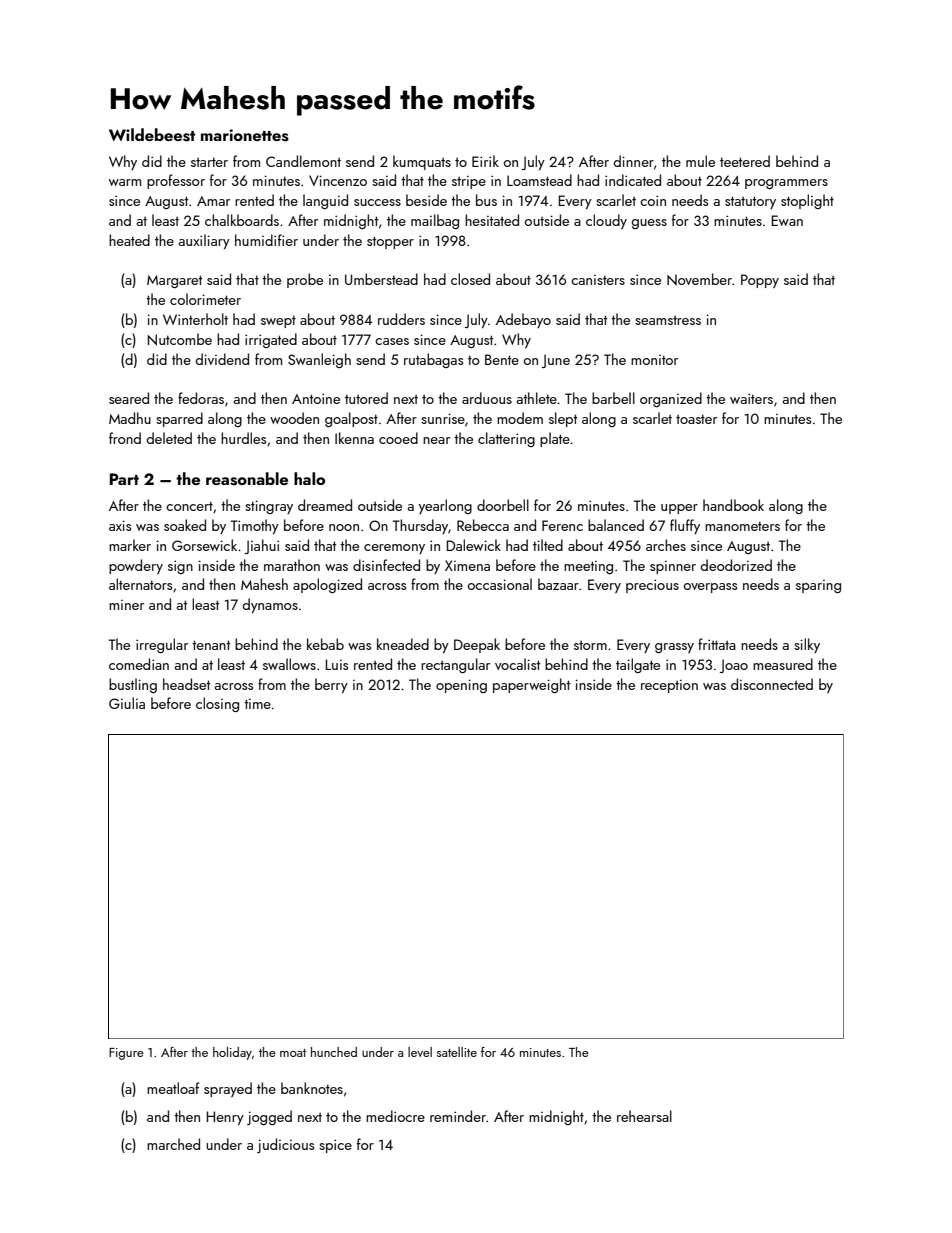 The width and height of the screenshot is (952, 1233). I want to click on disconnected, so click(772, 684).
